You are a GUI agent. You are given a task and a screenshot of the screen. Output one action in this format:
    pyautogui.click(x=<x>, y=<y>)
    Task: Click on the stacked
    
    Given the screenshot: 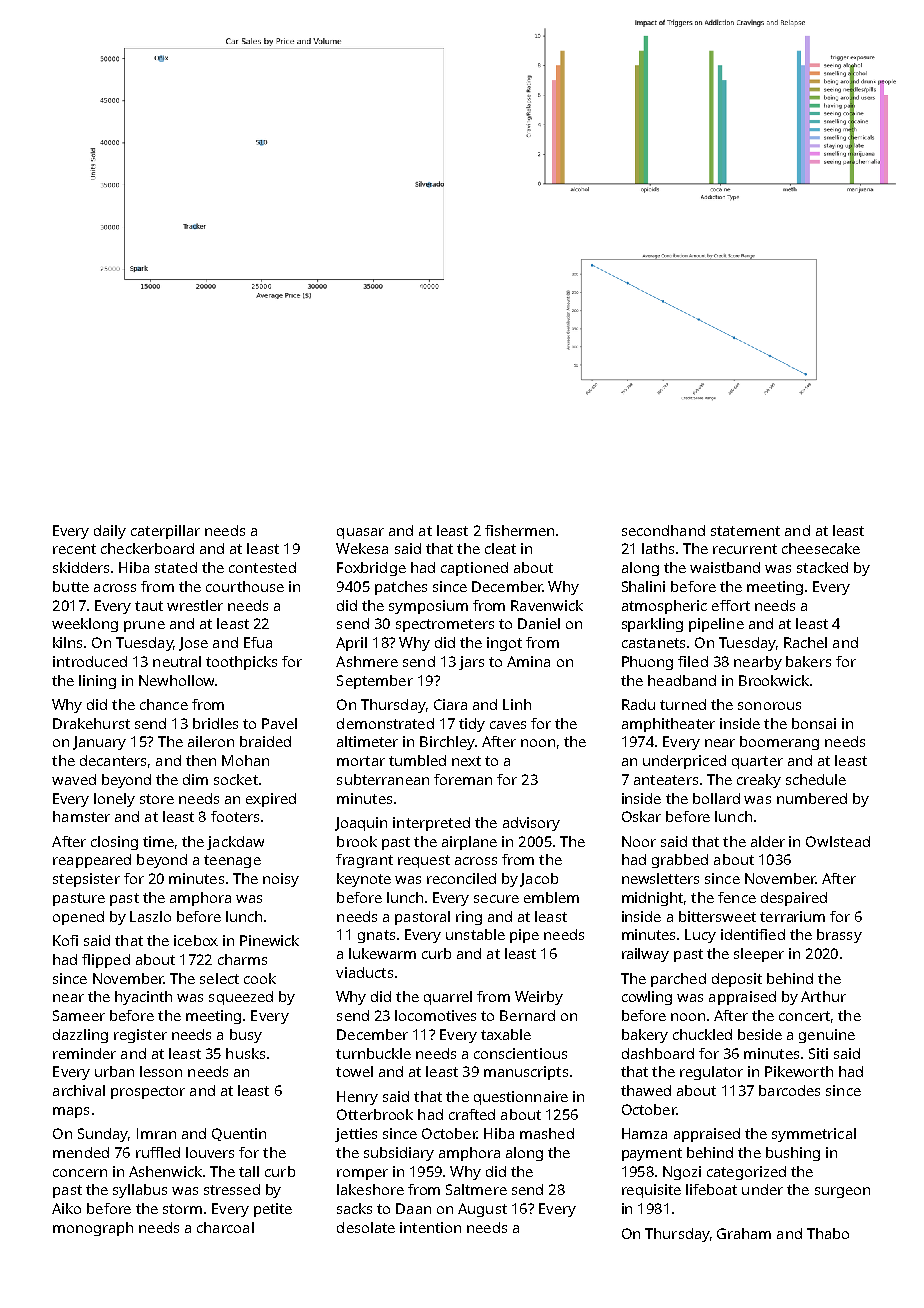 What is the action you would take?
    pyautogui.click(x=822, y=567)
